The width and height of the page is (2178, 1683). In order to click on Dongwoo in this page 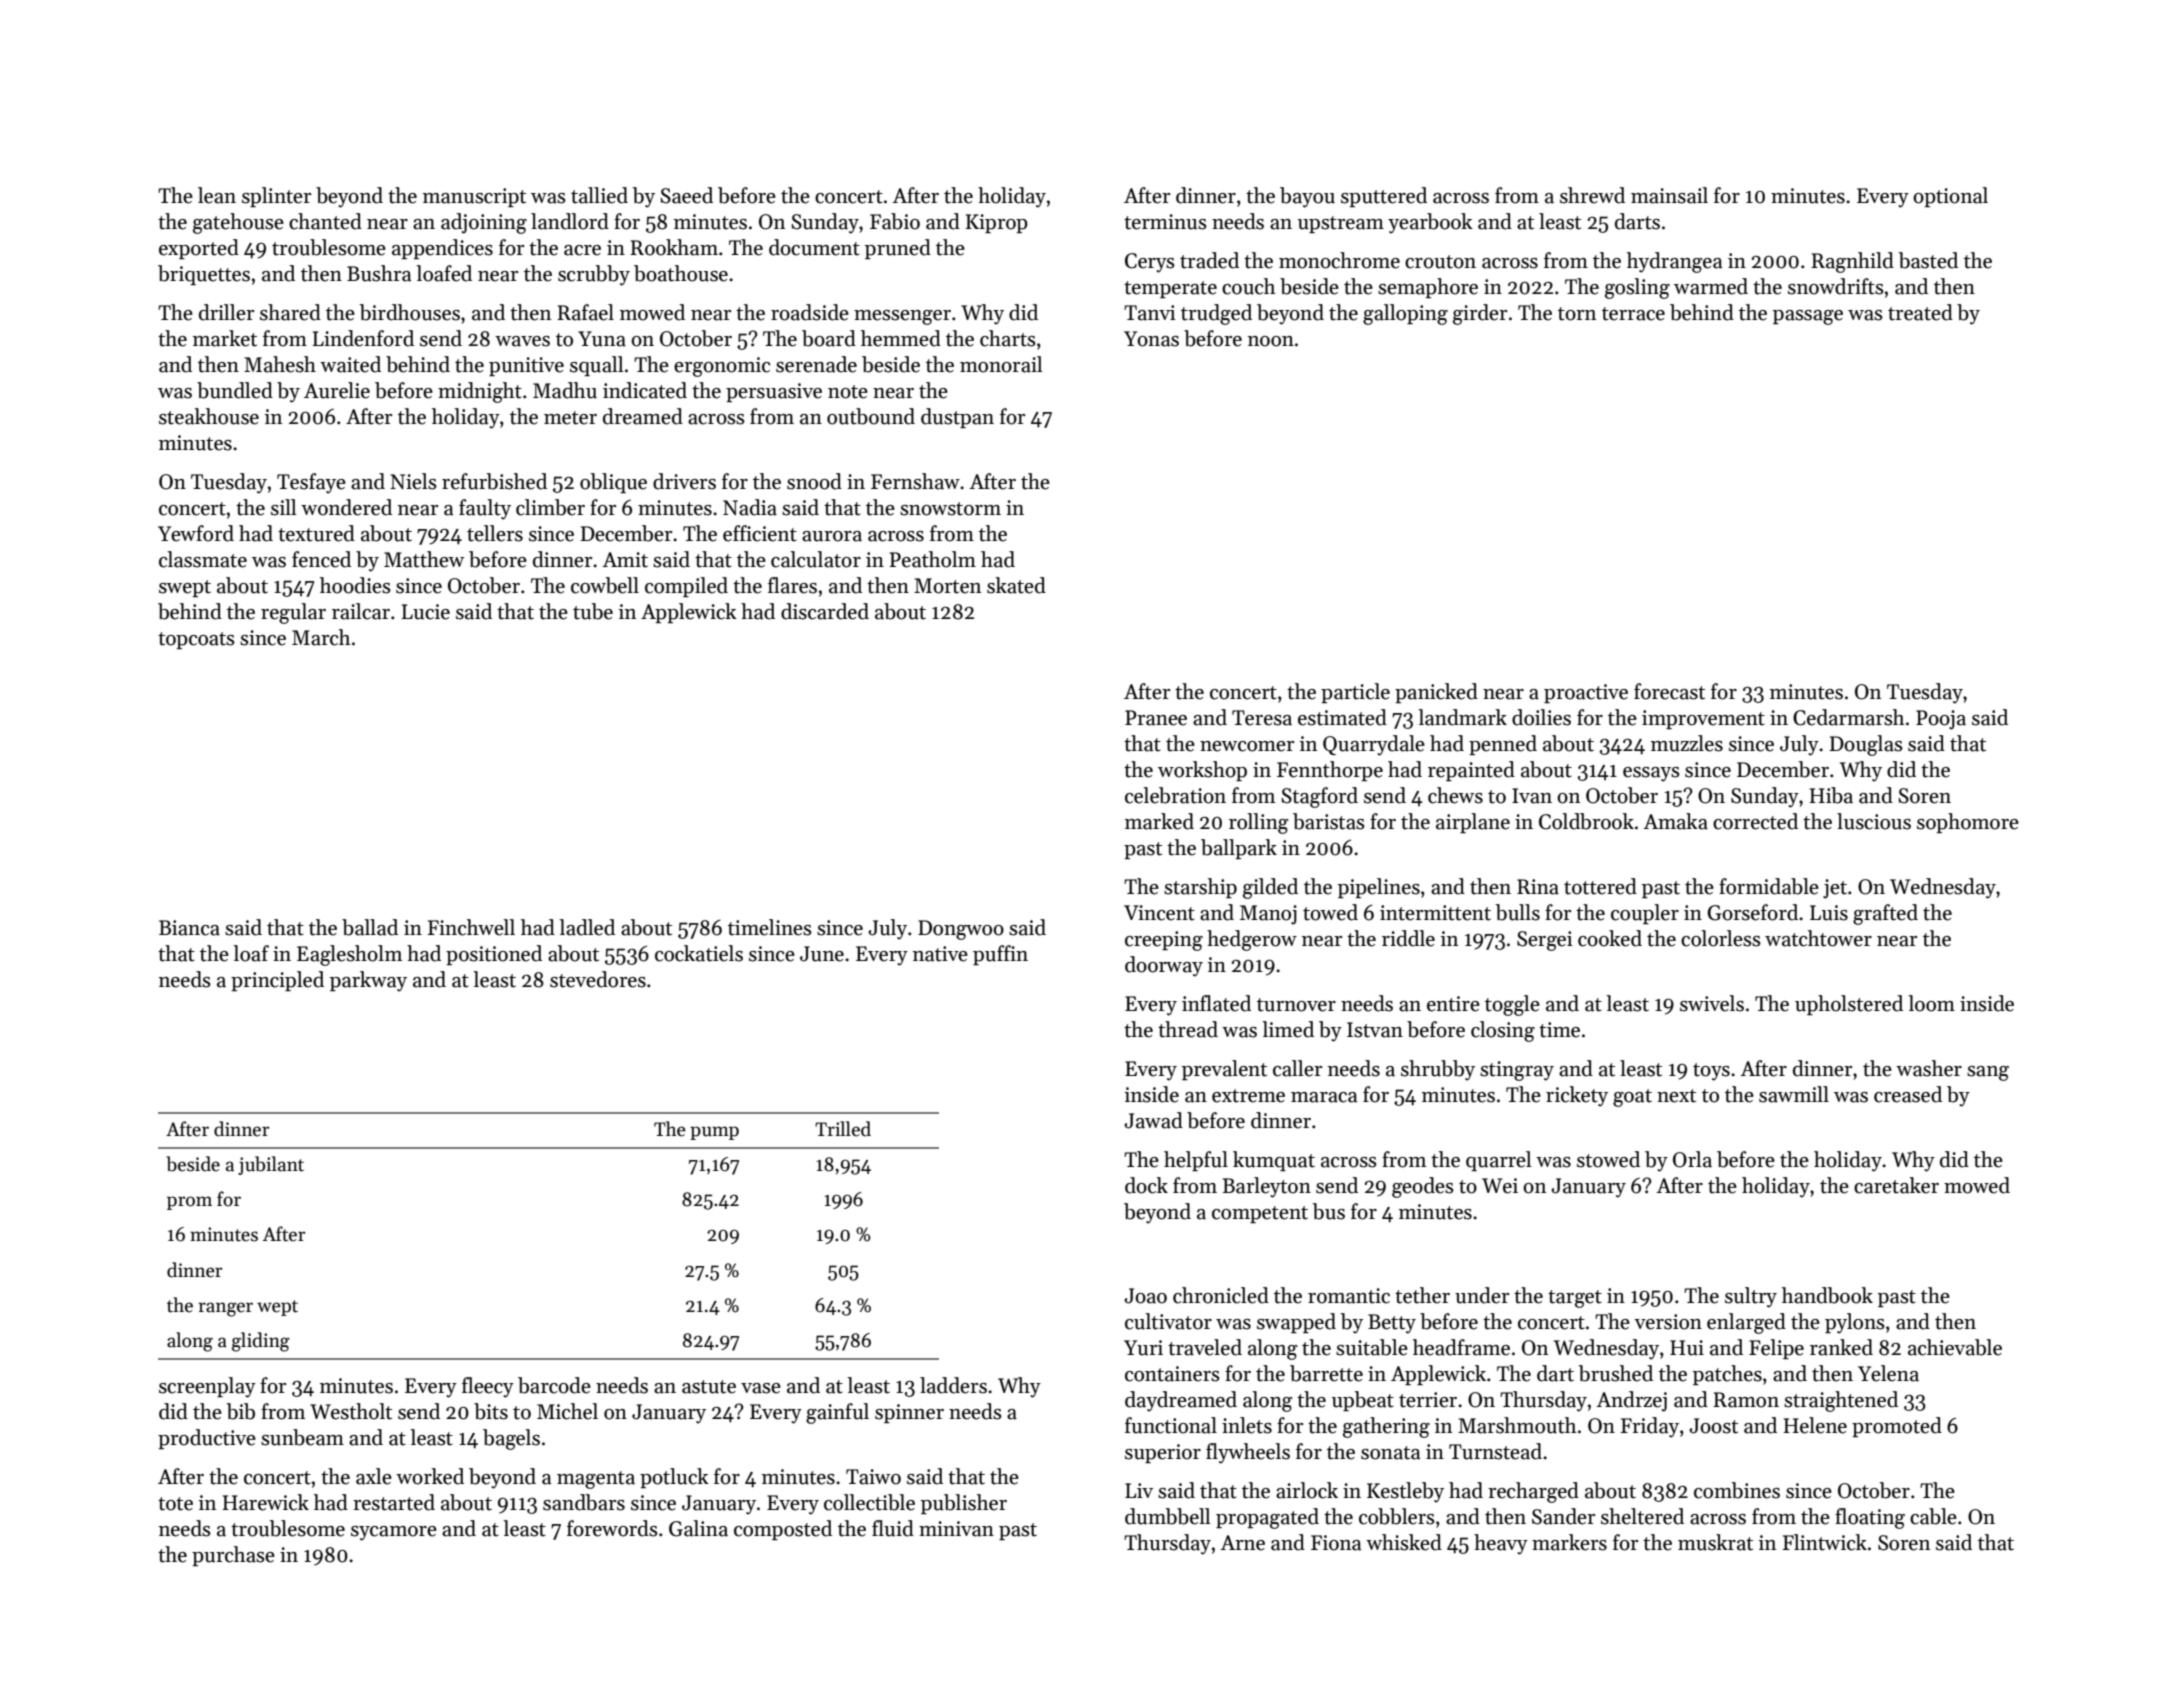, I will do `click(961, 930)`.
